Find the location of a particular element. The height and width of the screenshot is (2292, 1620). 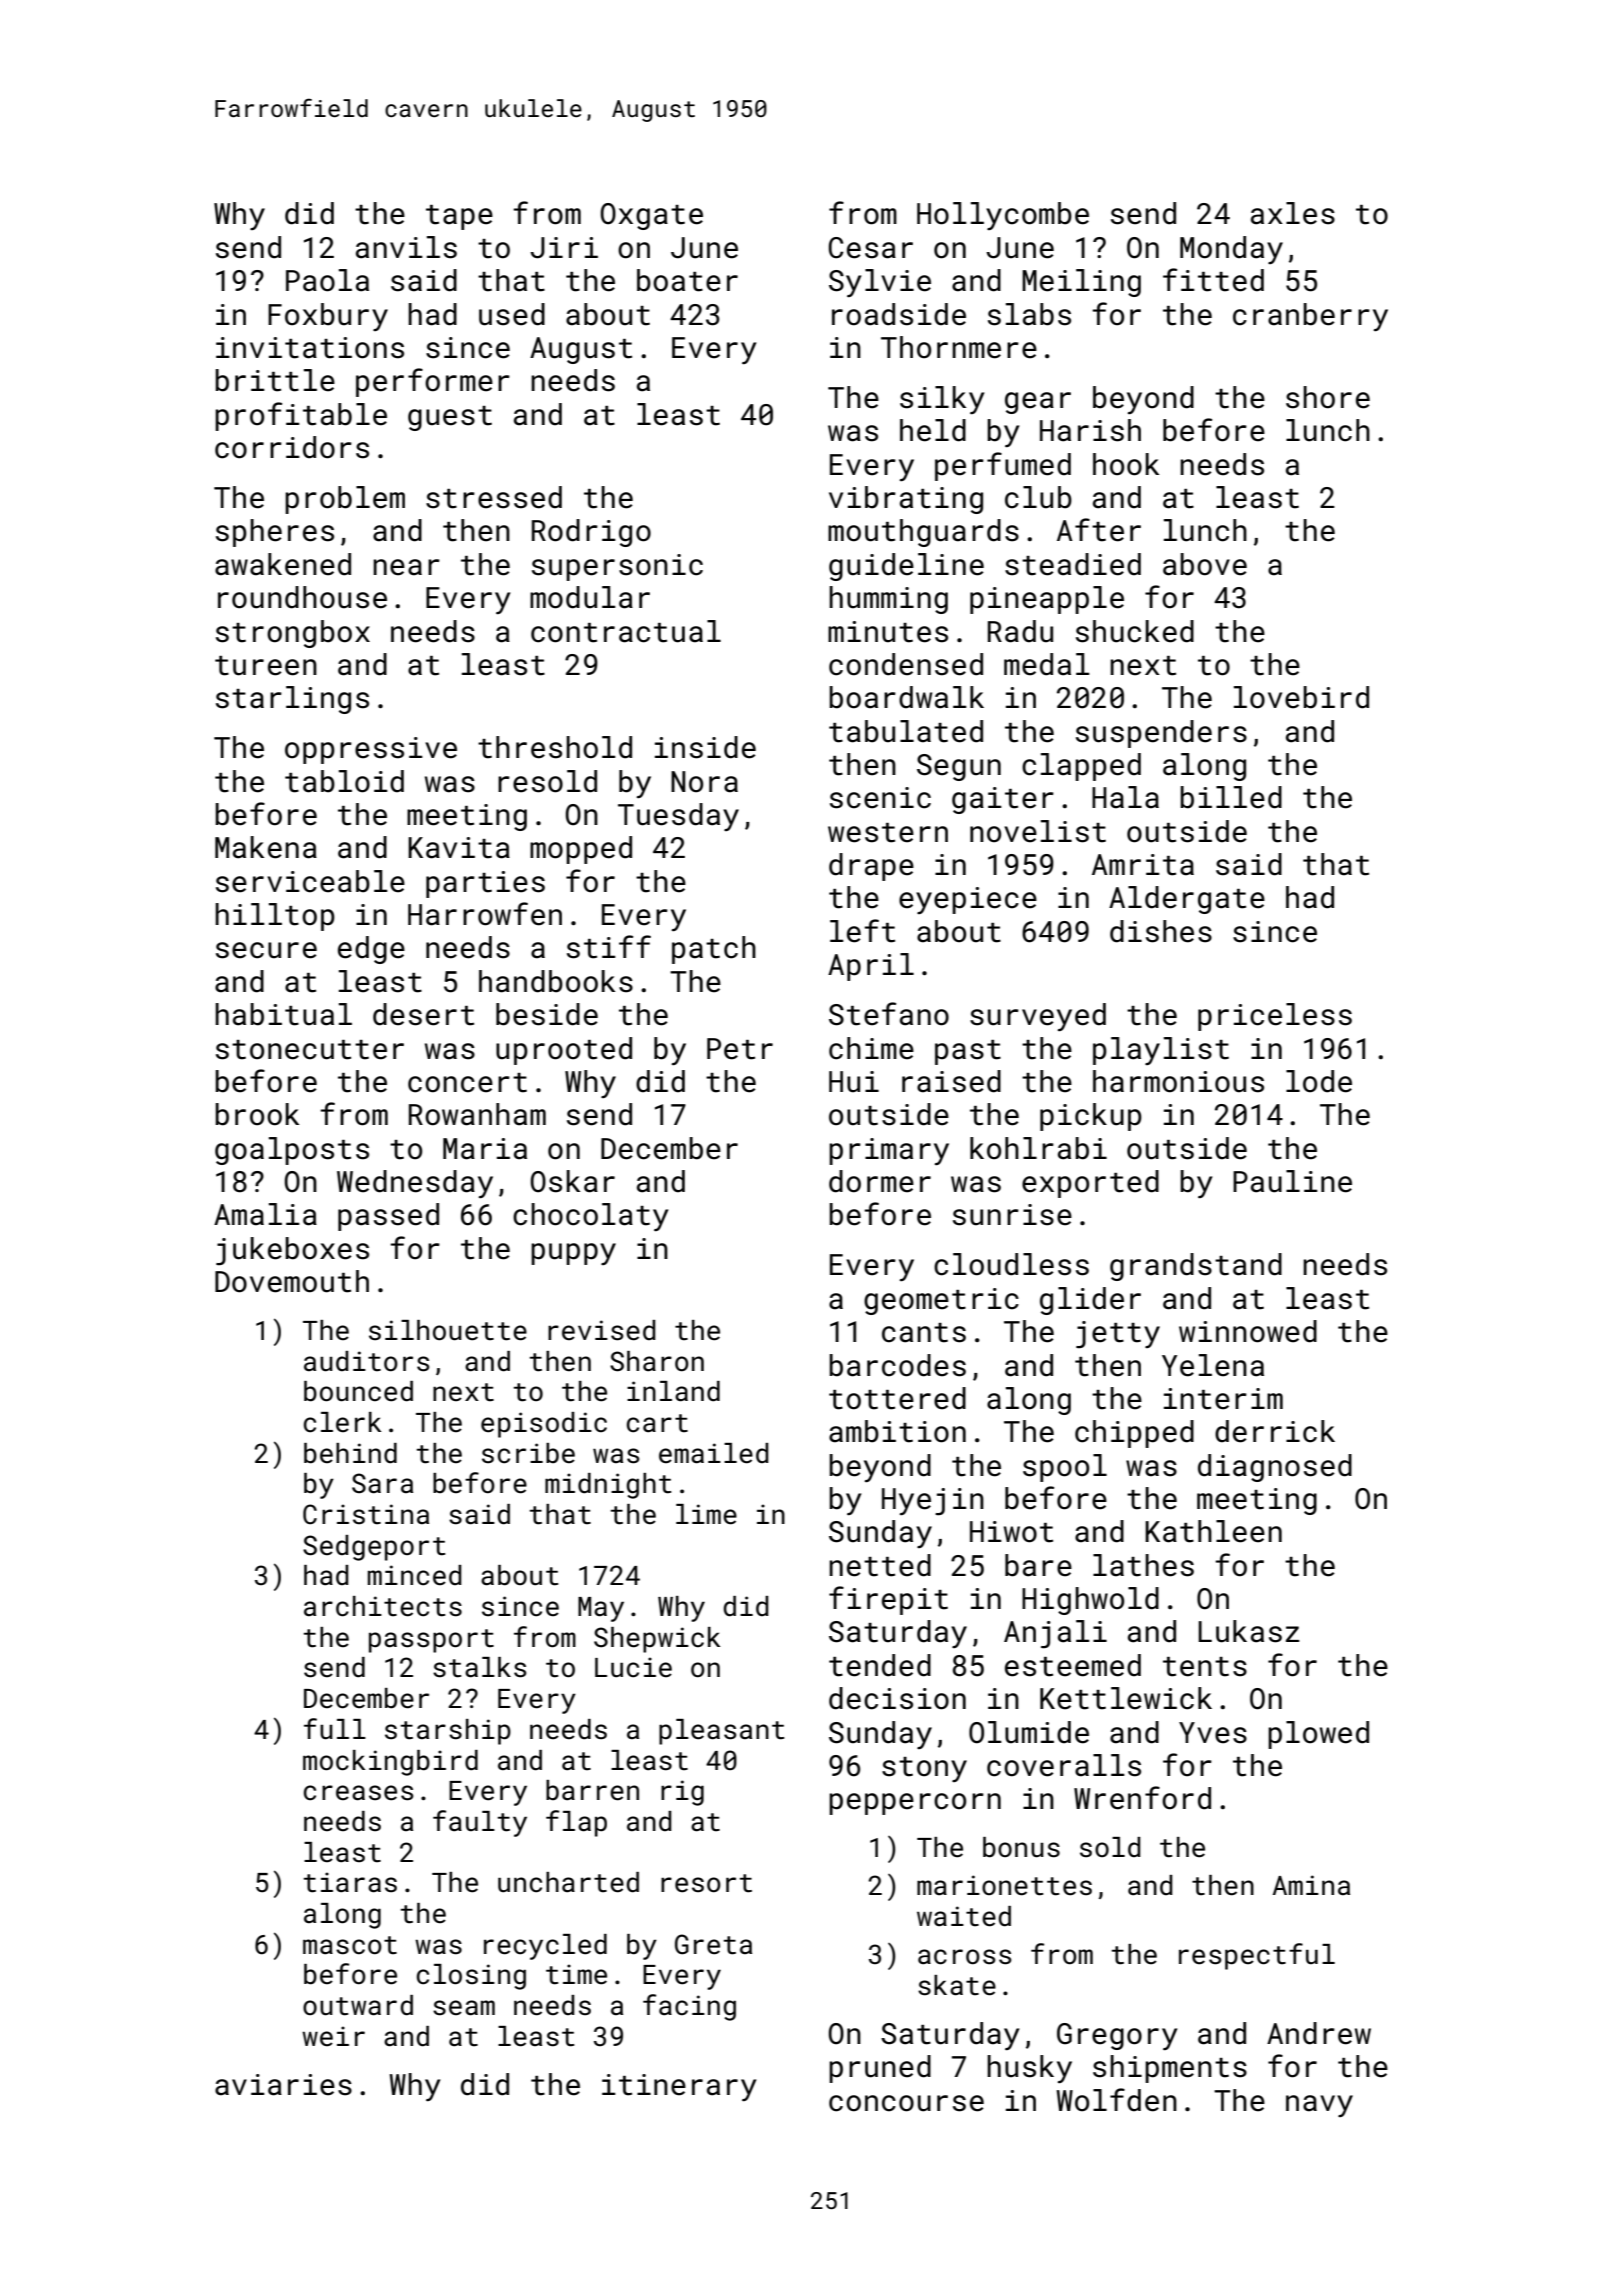

lovebird is located at coordinates (1301, 697).
